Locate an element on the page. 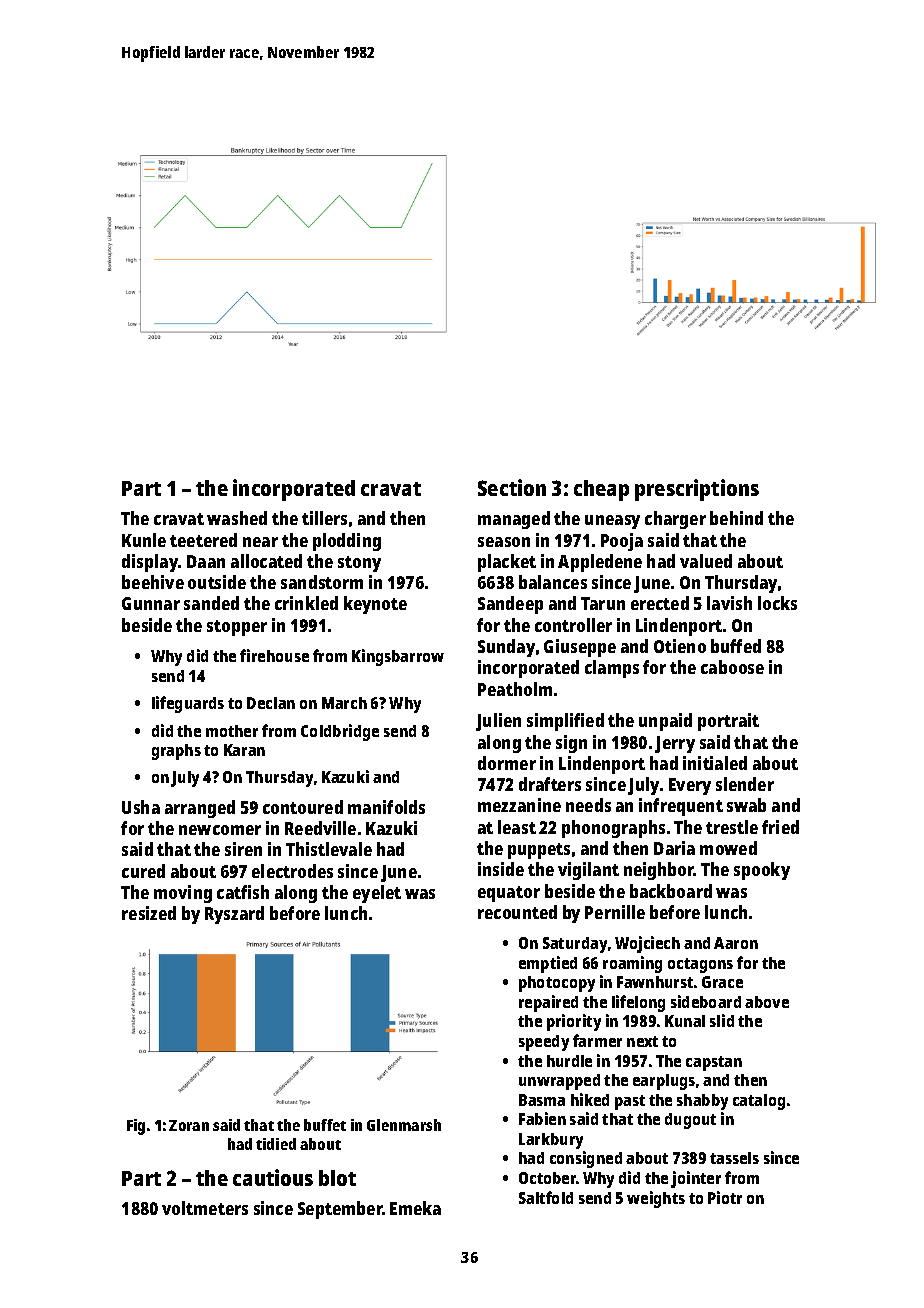  vigilant is located at coordinates (588, 871).
